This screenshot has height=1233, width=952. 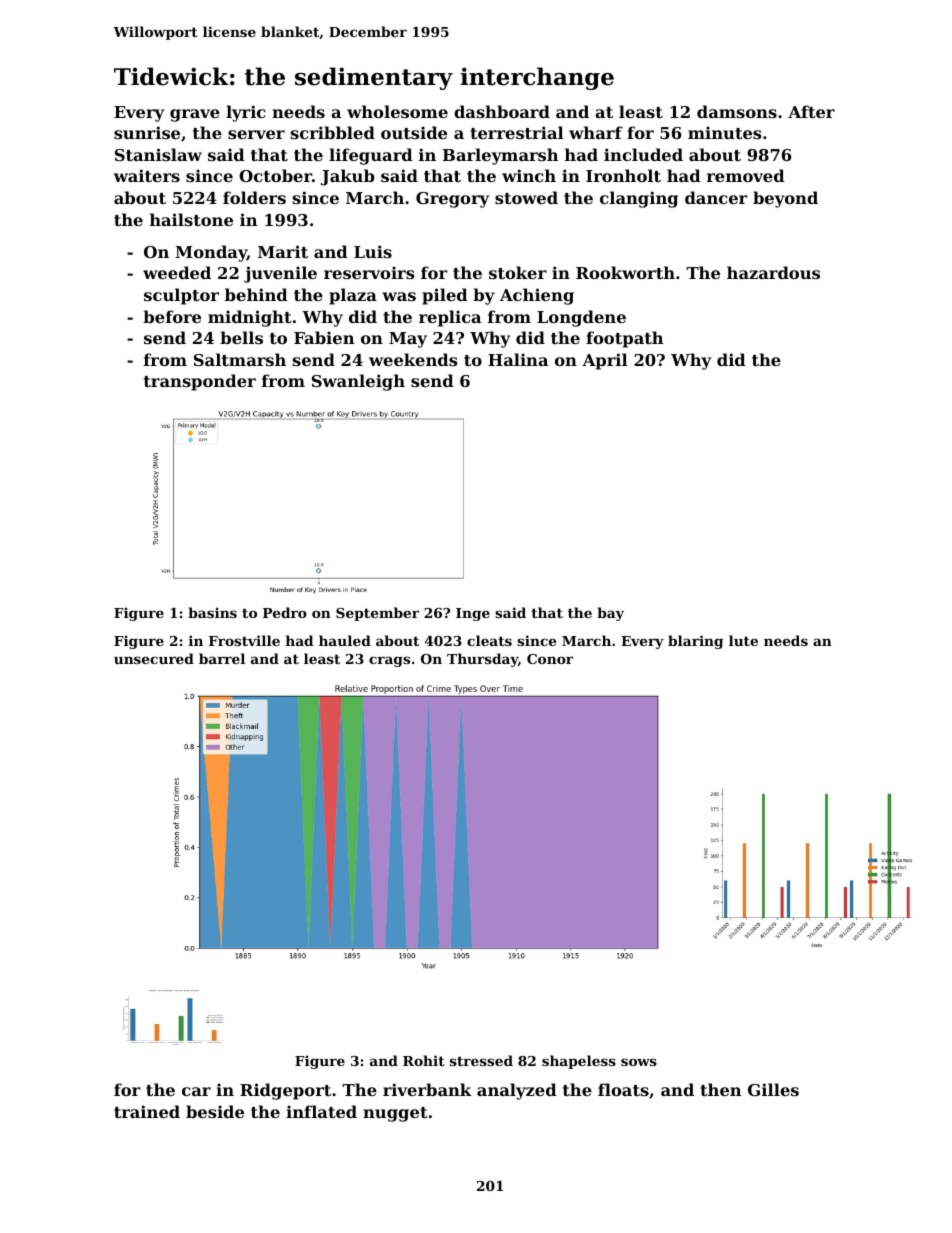 I want to click on Inge, so click(x=473, y=614).
